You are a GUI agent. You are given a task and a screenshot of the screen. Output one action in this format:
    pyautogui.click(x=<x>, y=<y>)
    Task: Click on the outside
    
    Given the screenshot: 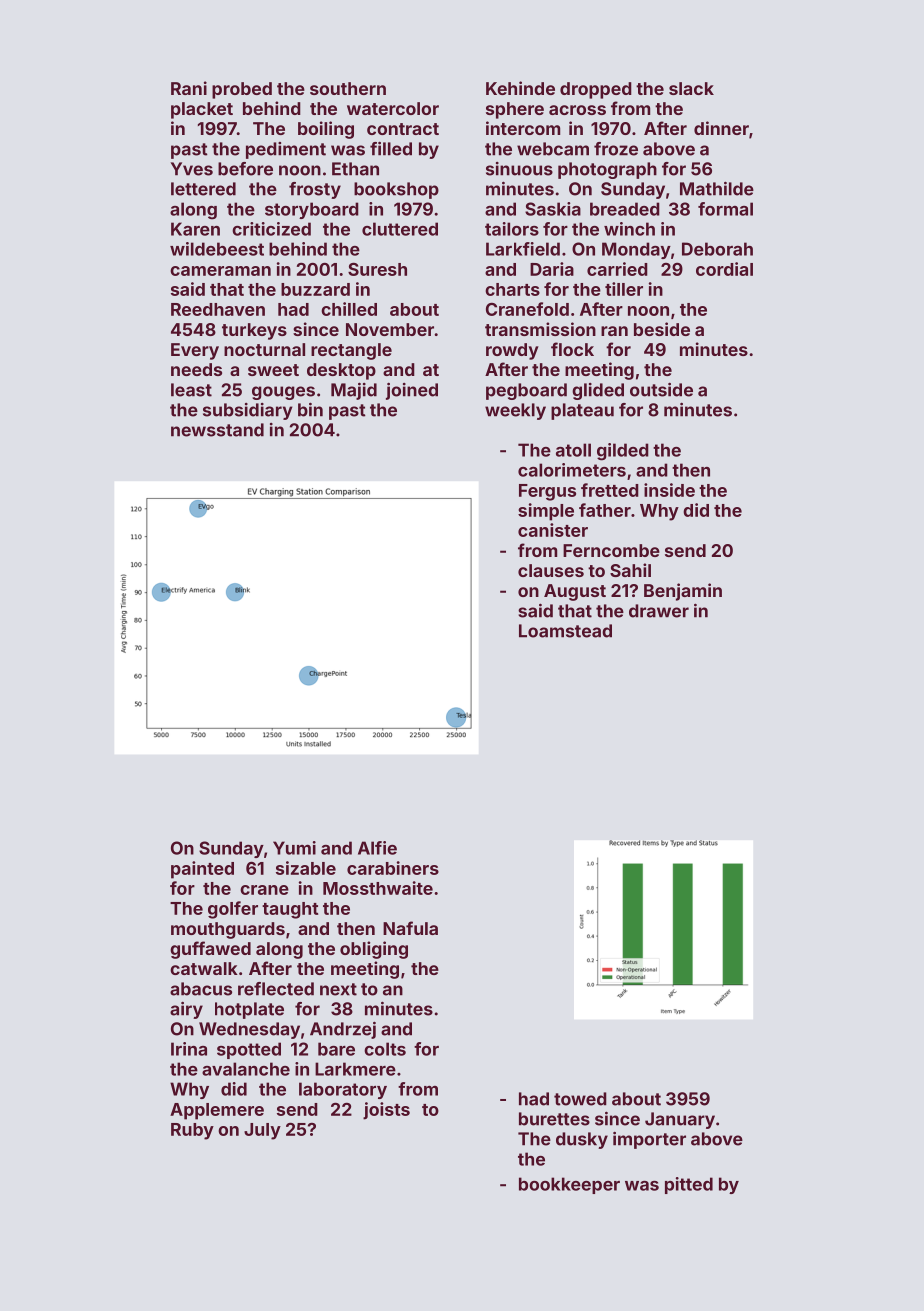 What is the action you would take?
    pyautogui.click(x=661, y=390)
